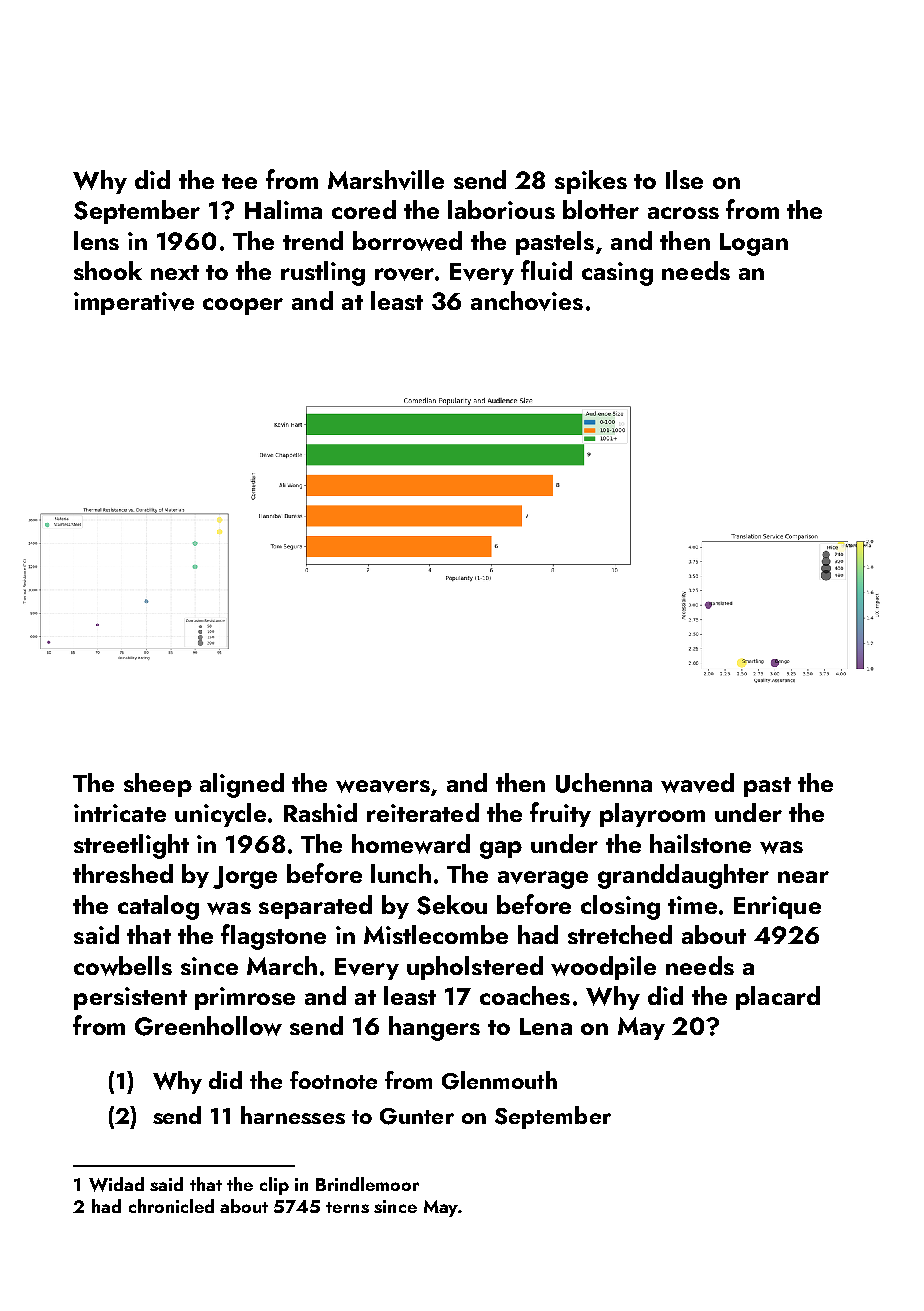 This document has width=924, height=1311. What do you see at coordinates (697, 783) in the document?
I see `waved` at bounding box center [697, 783].
